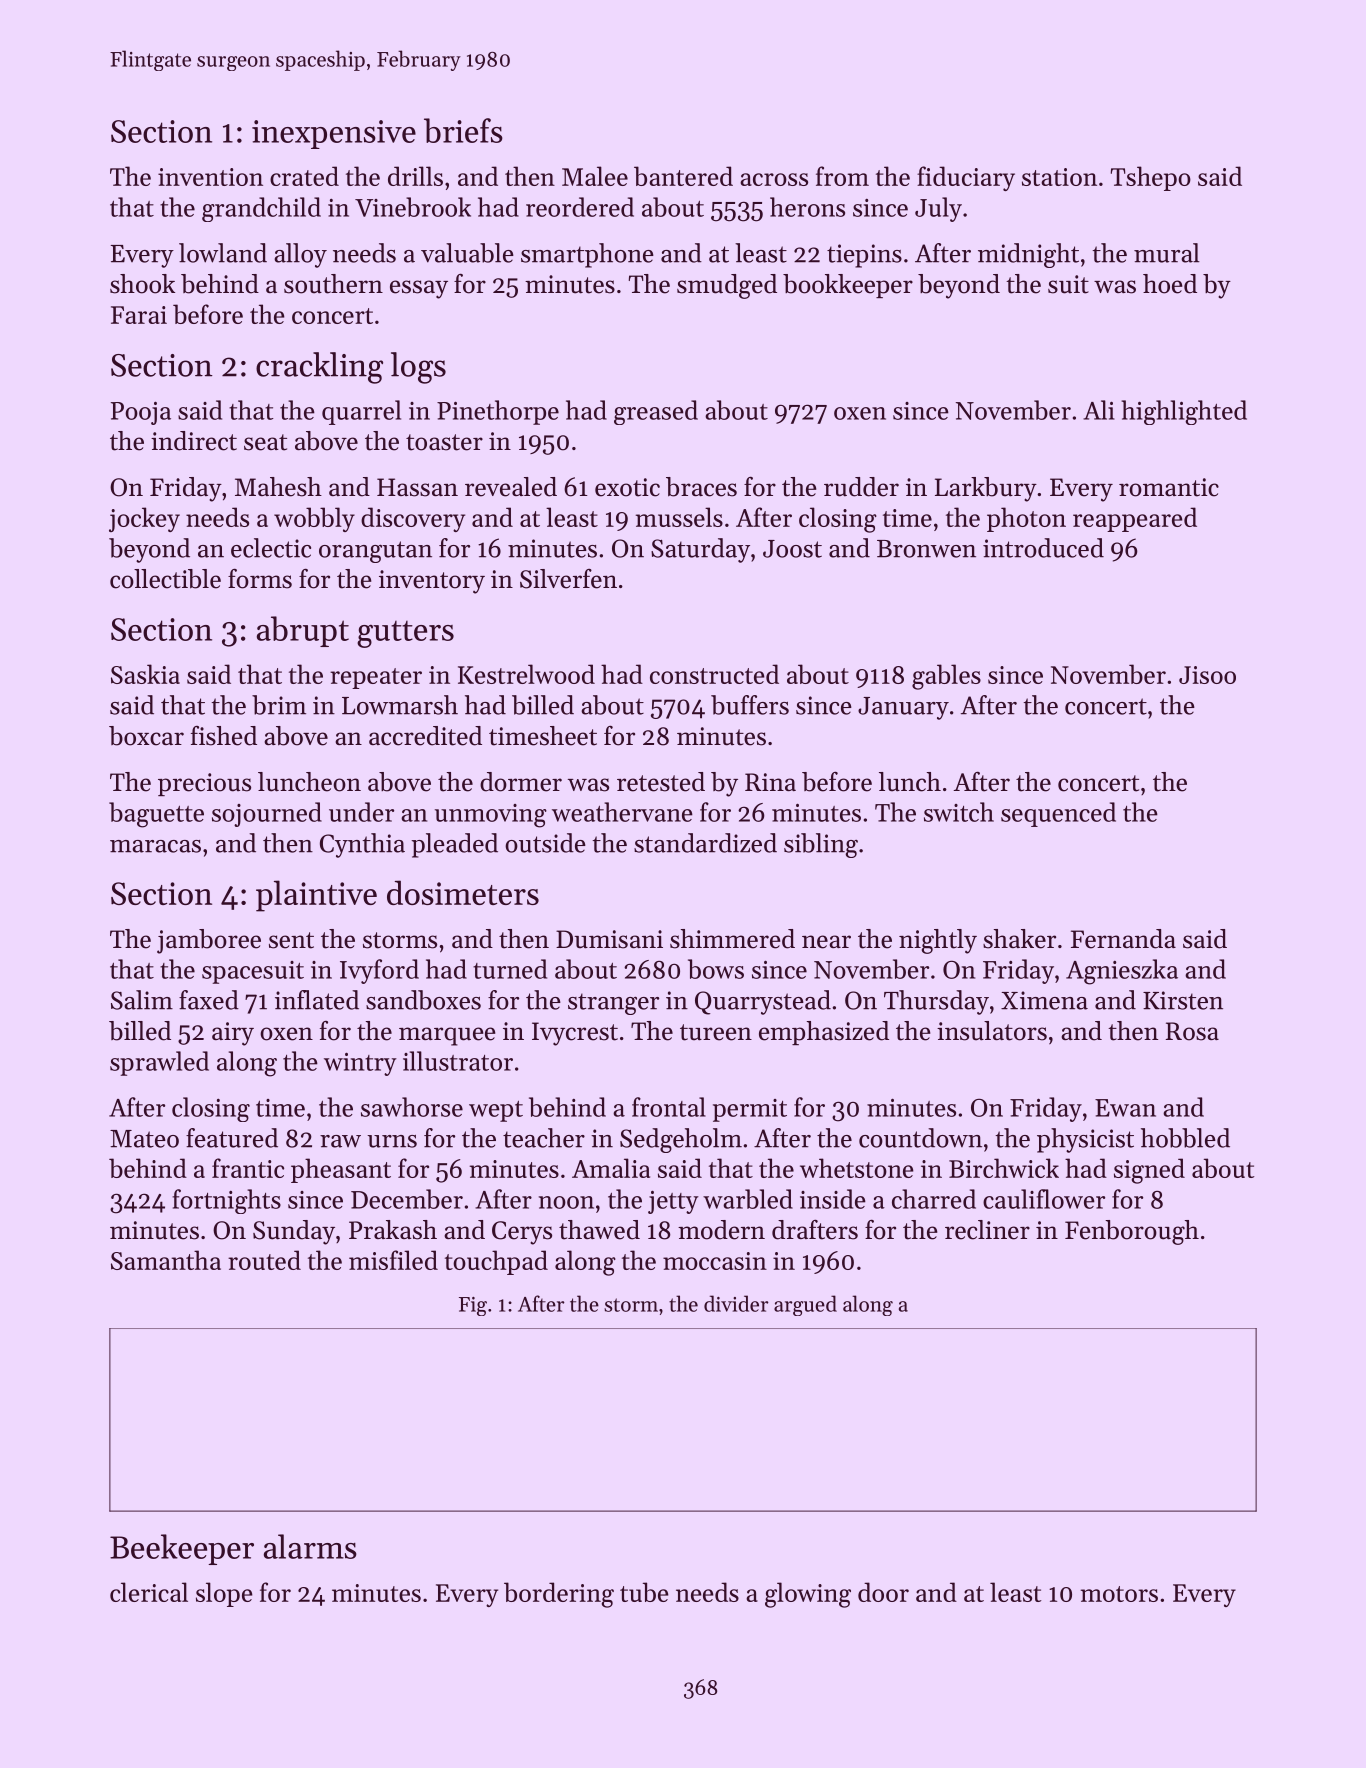 The width and height of the screenshot is (1366, 1768). What do you see at coordinates (210, 177) in the screenshot?
I see `invention` at bounding box center [210, 177].
